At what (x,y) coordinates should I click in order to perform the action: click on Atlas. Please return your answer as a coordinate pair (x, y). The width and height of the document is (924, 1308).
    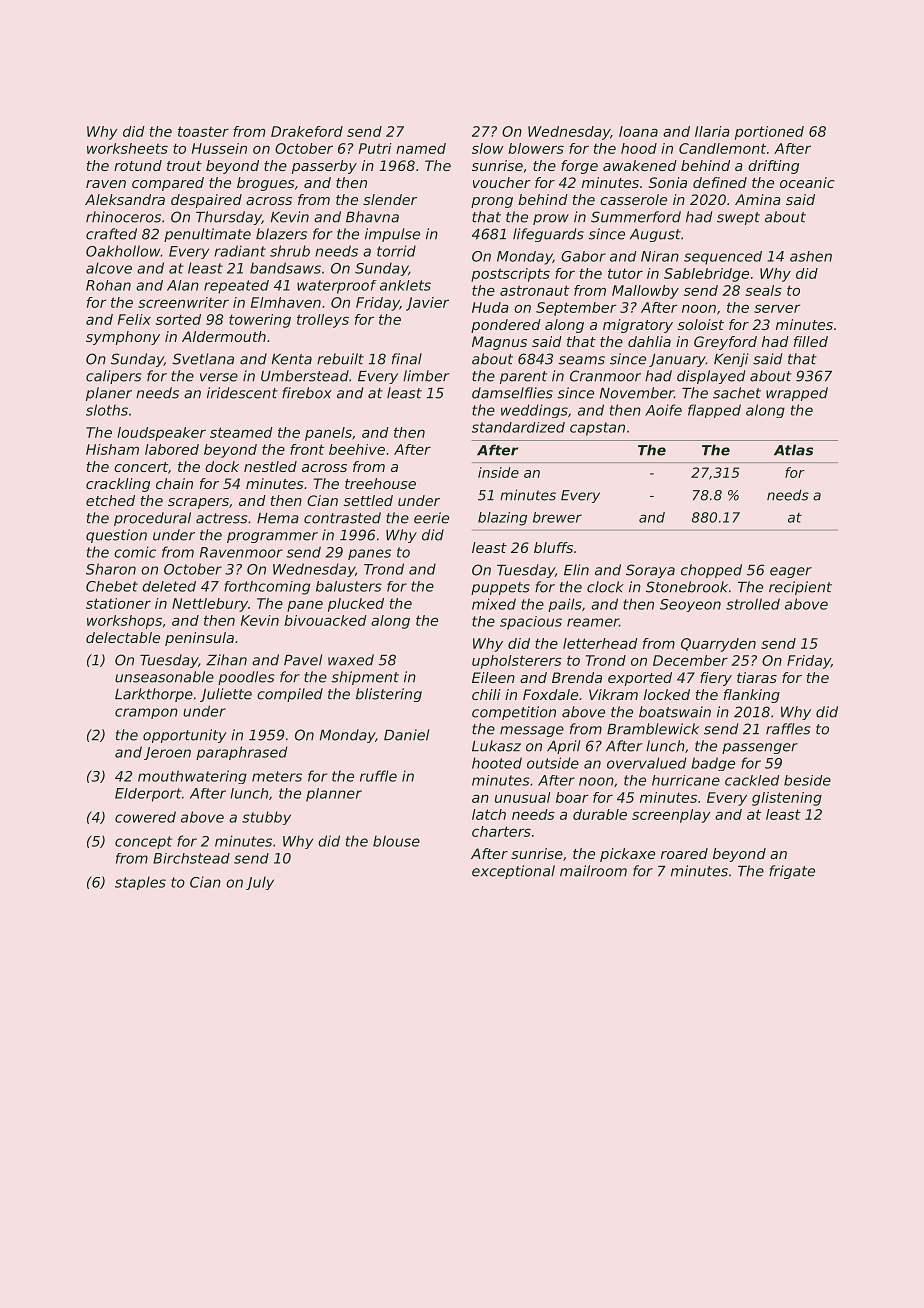
    Looking at the image, I should click on (793, 450).
